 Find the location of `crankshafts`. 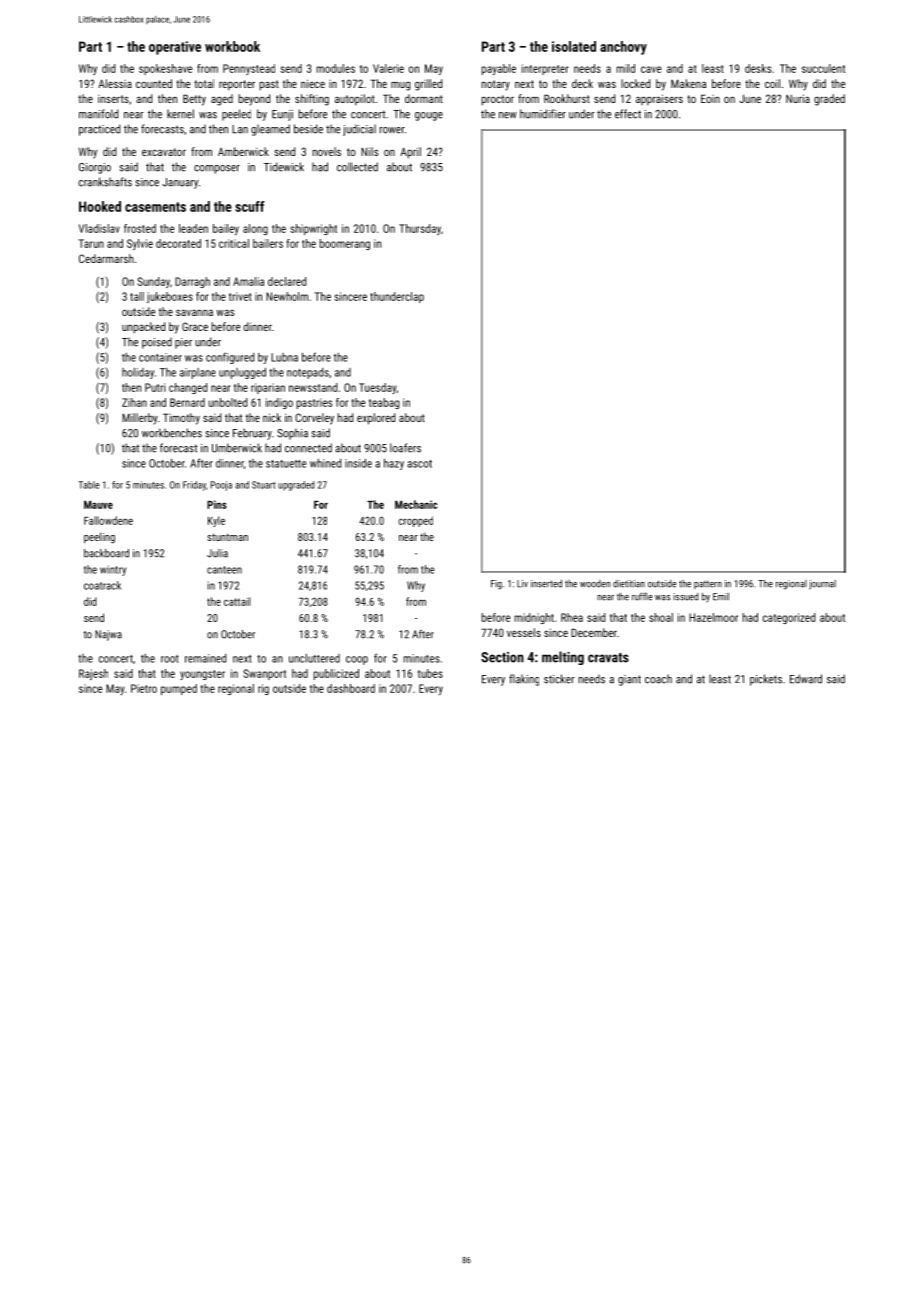

crankshafts is located at coordinates (105, 182).
